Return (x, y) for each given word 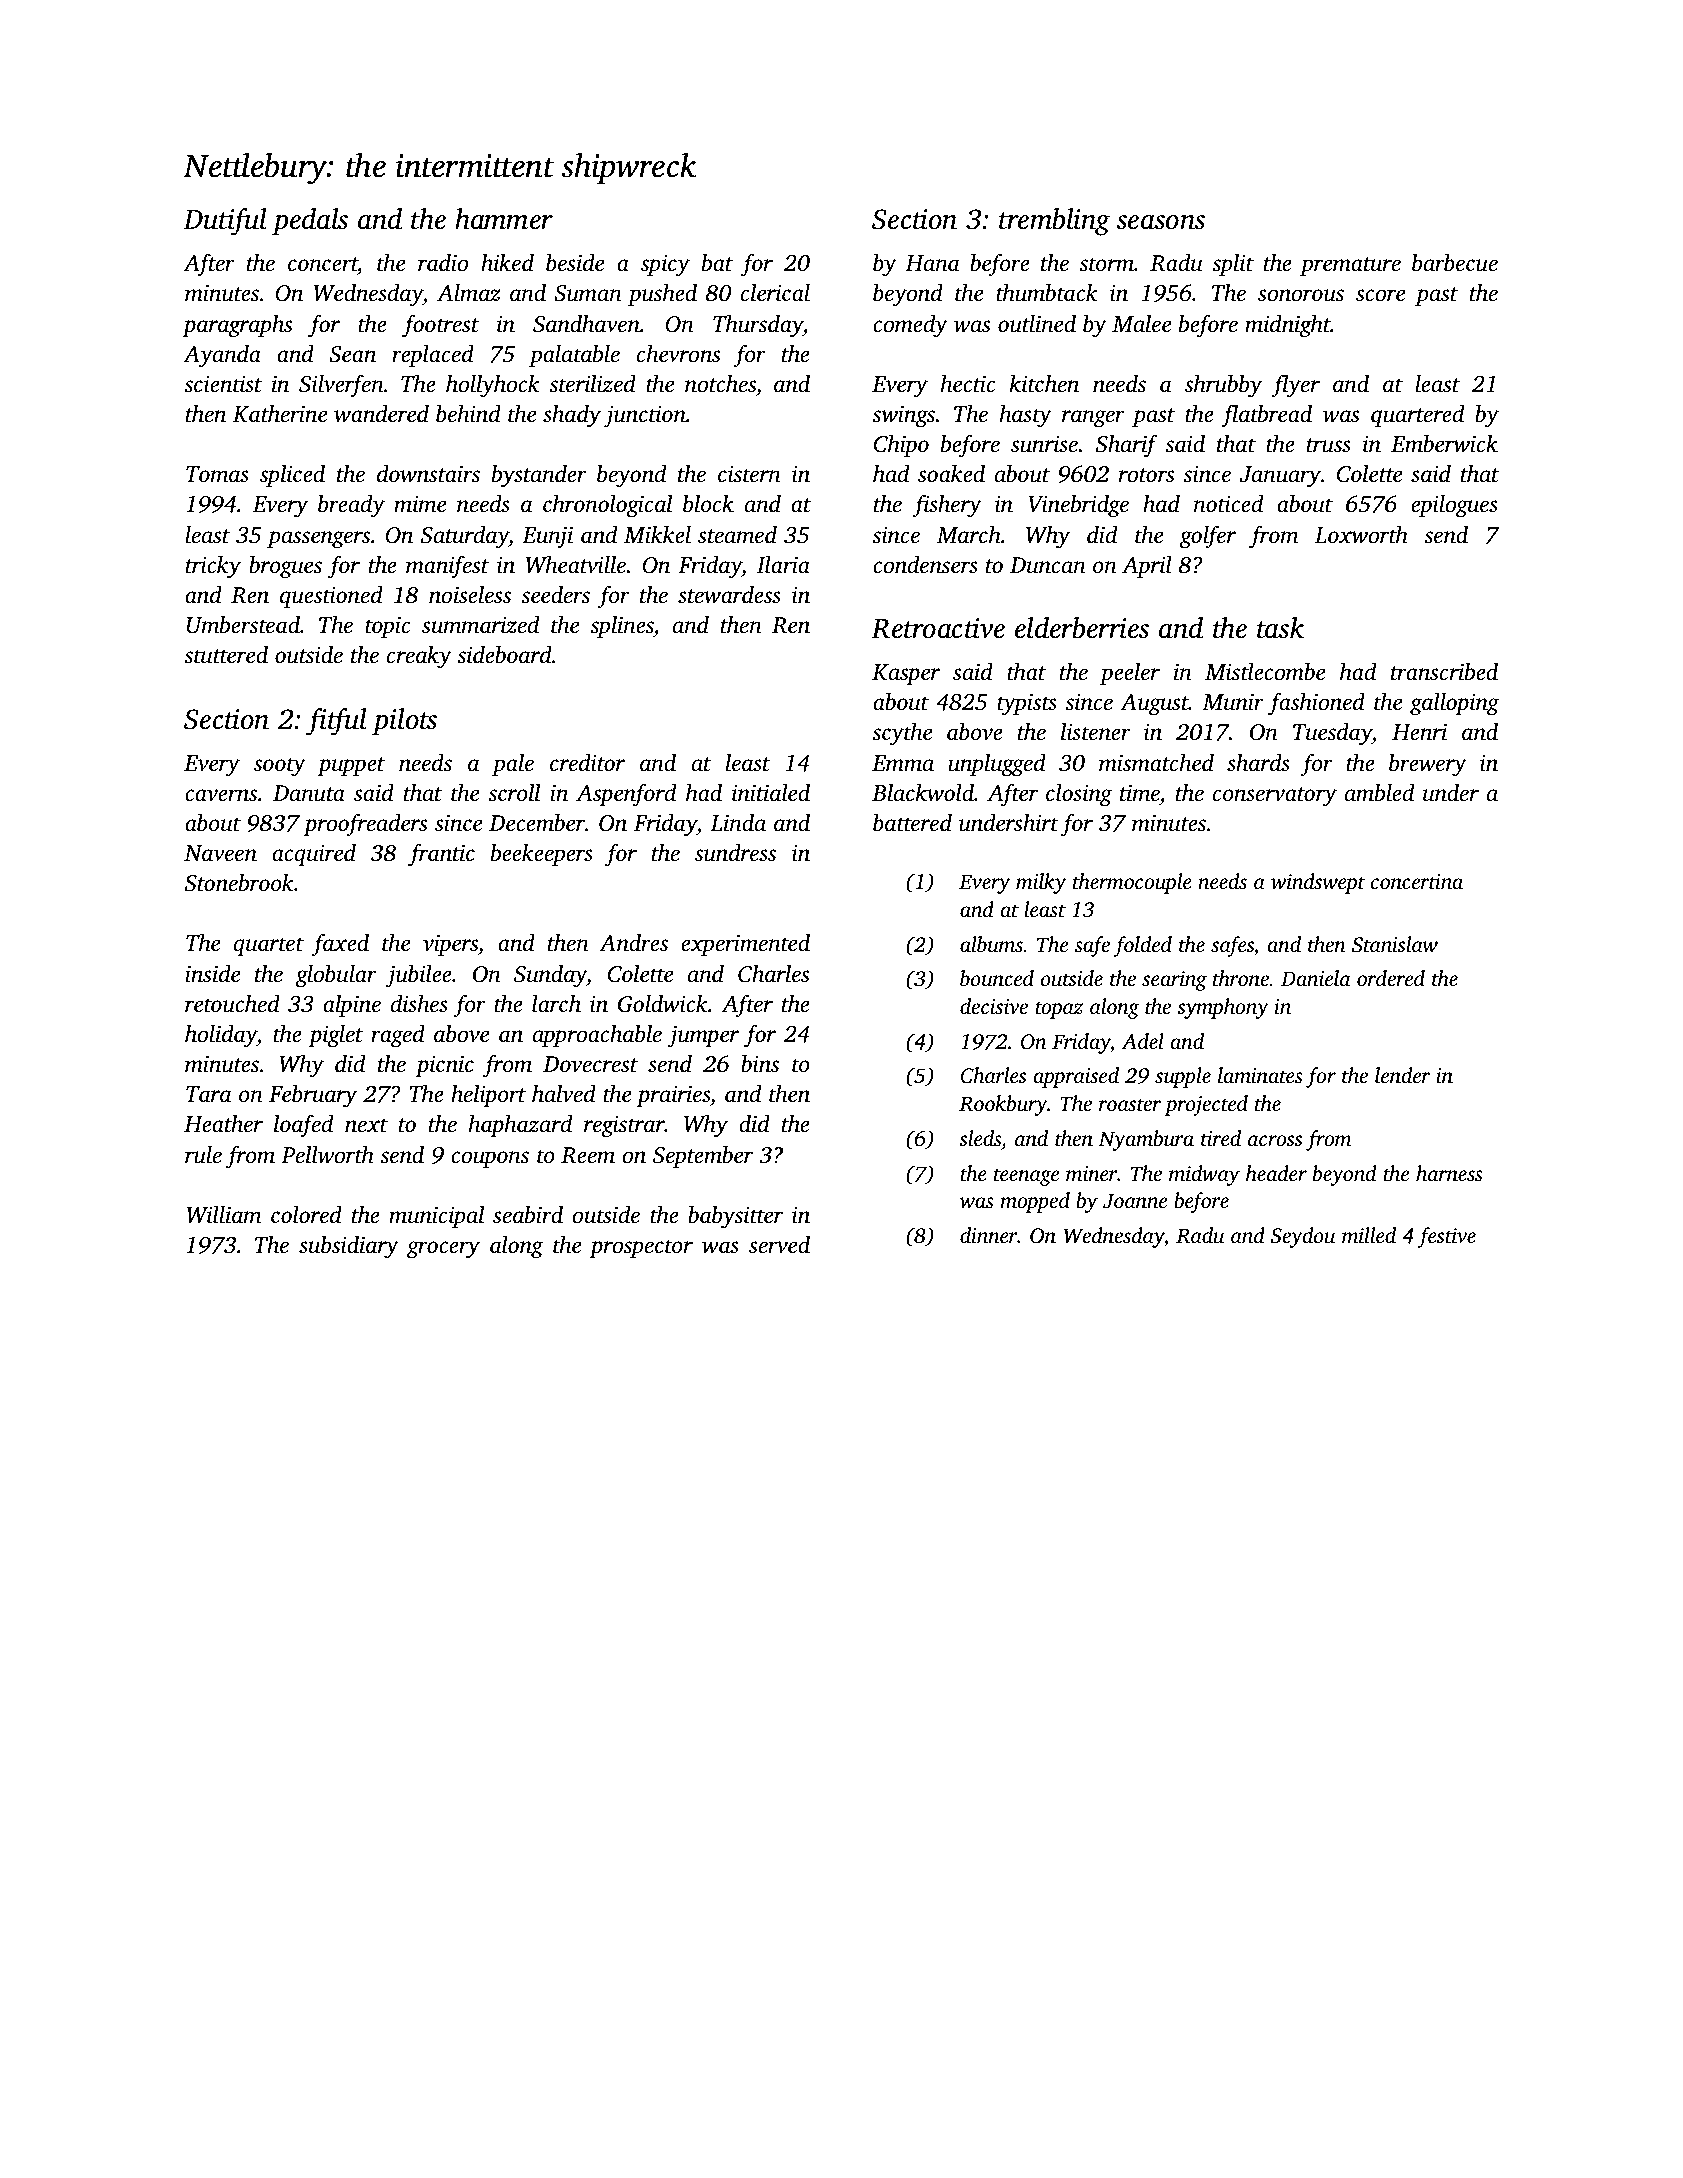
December (537, 823)
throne (1241, 978)
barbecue (1455, 263)
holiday (221, 1036)
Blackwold (923, 793)
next (366, 1125)
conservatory (1275, 797)
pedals (310, 221)
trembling (1054, 222)
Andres (633, 943)
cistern (749, 474)
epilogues (1454, 506)
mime (420, 504)
